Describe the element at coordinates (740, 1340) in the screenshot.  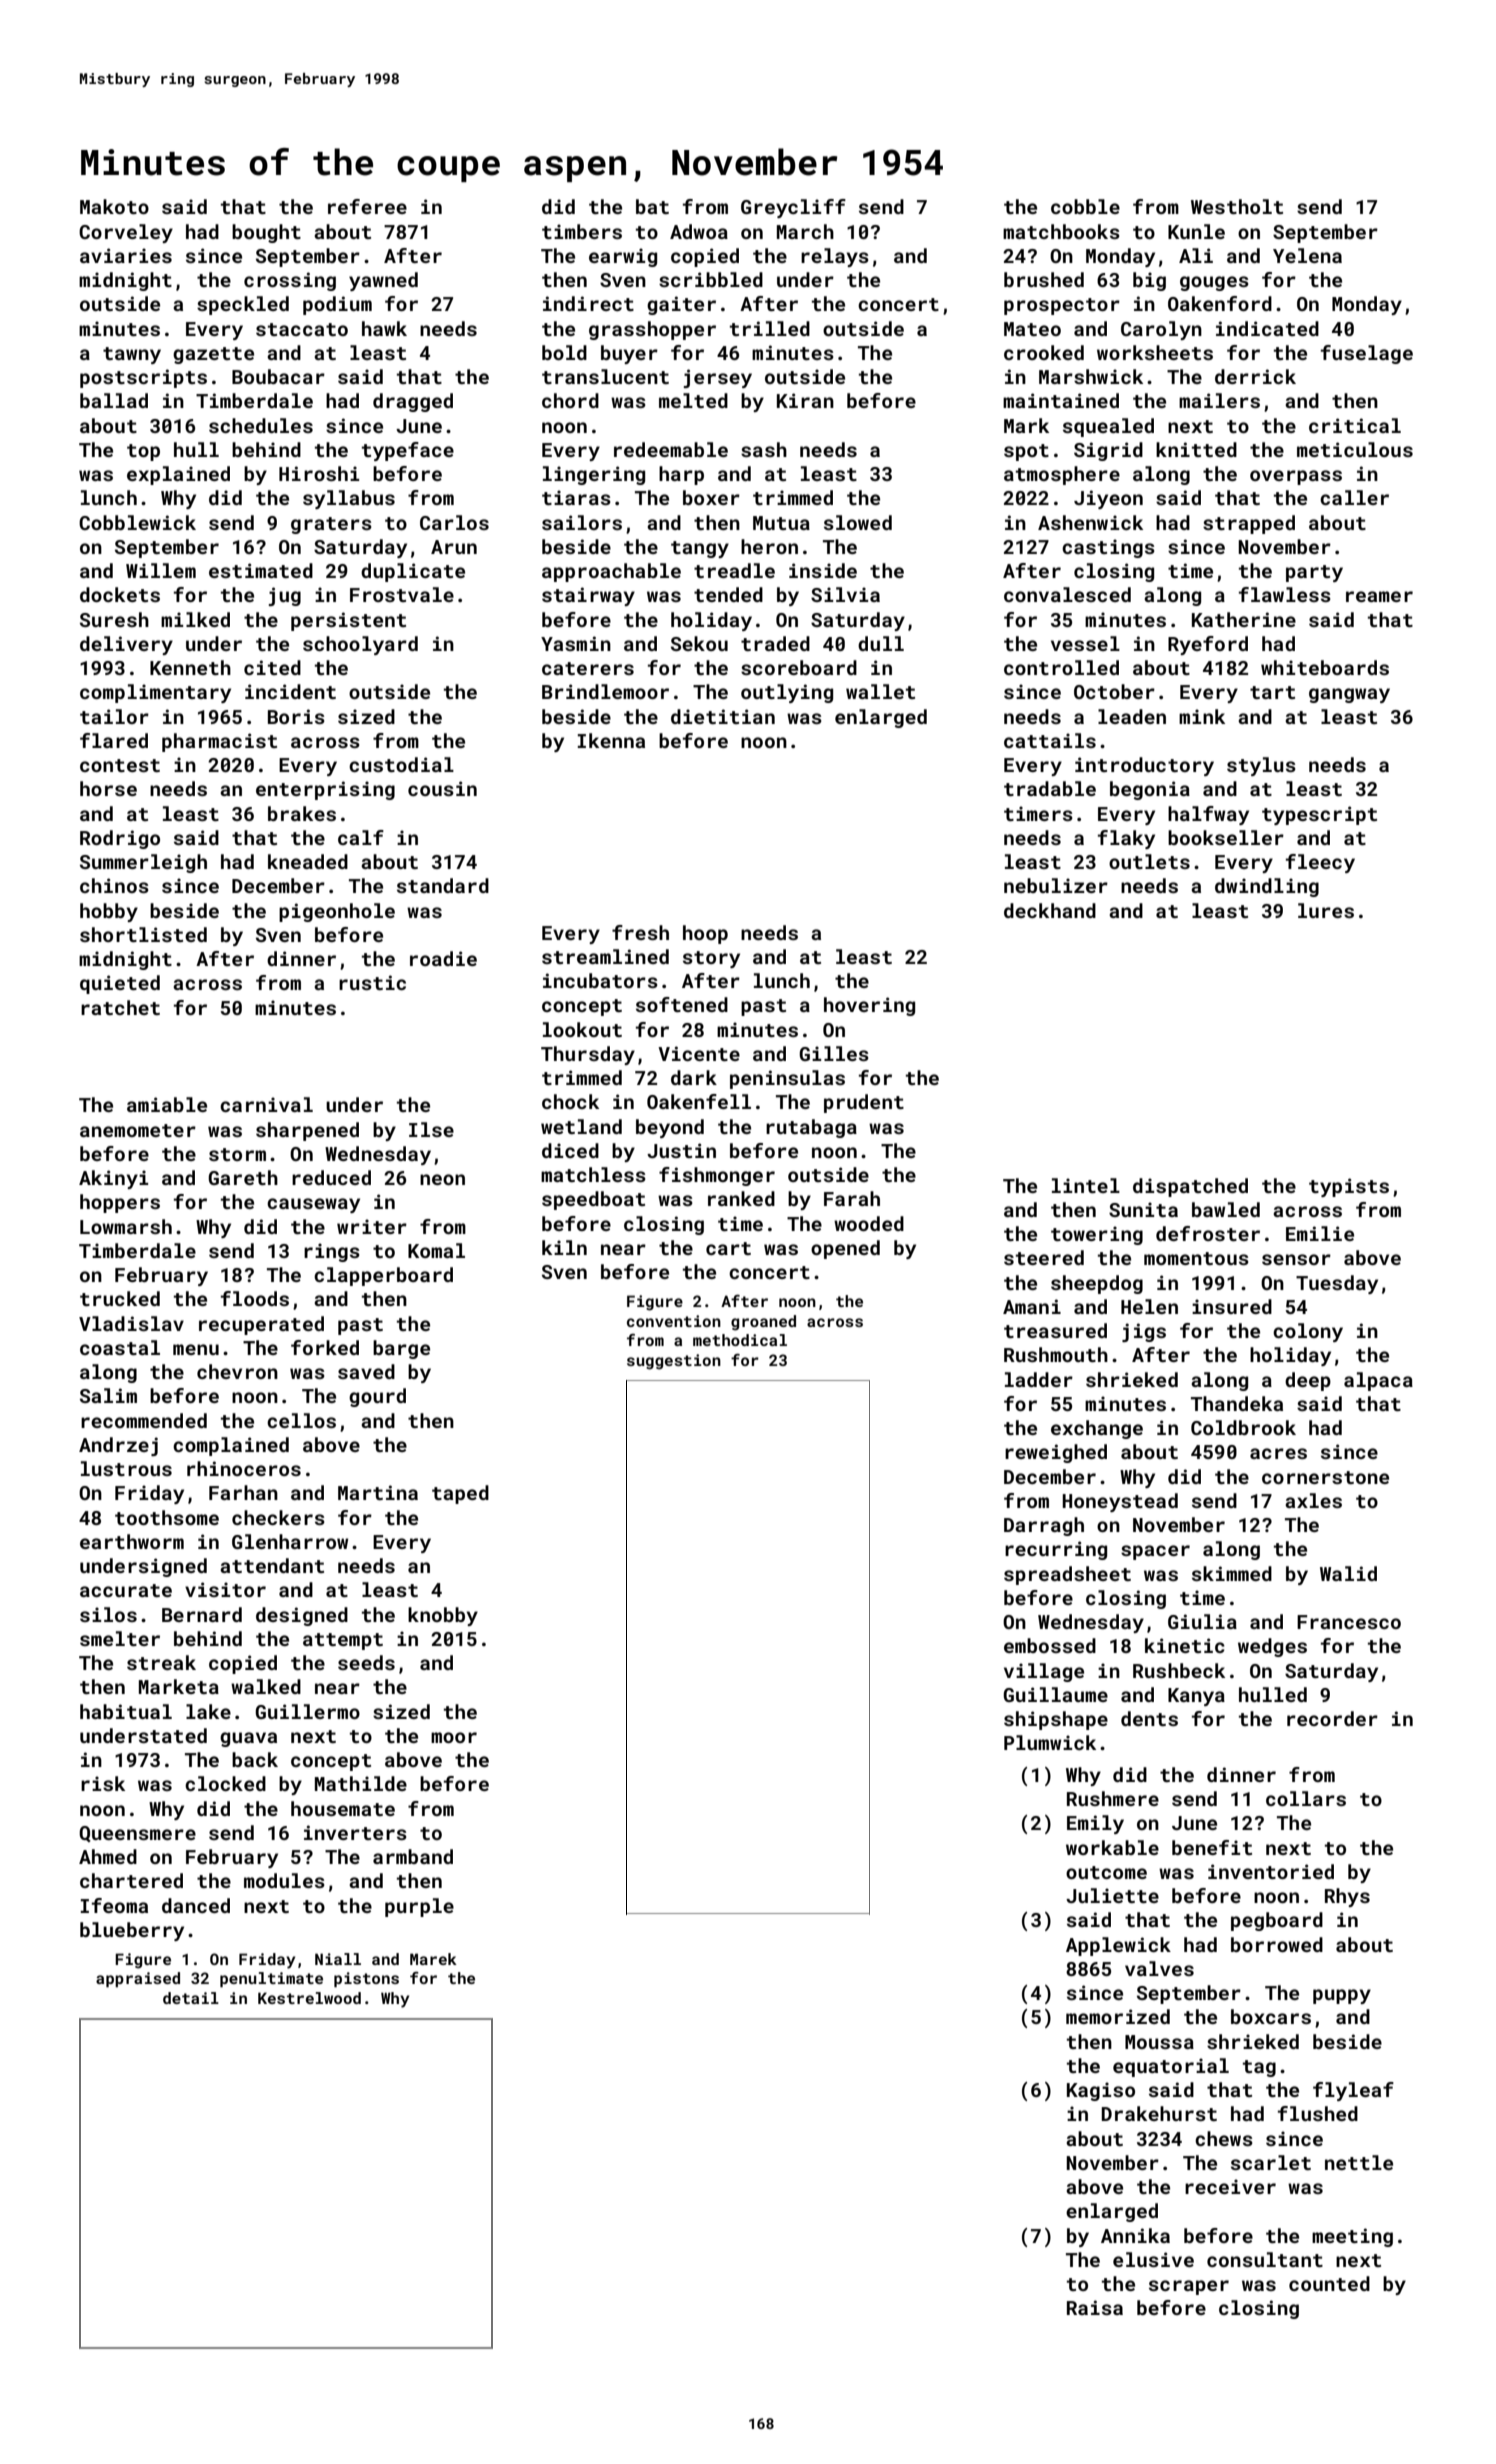
I see `methodical` at that location.
